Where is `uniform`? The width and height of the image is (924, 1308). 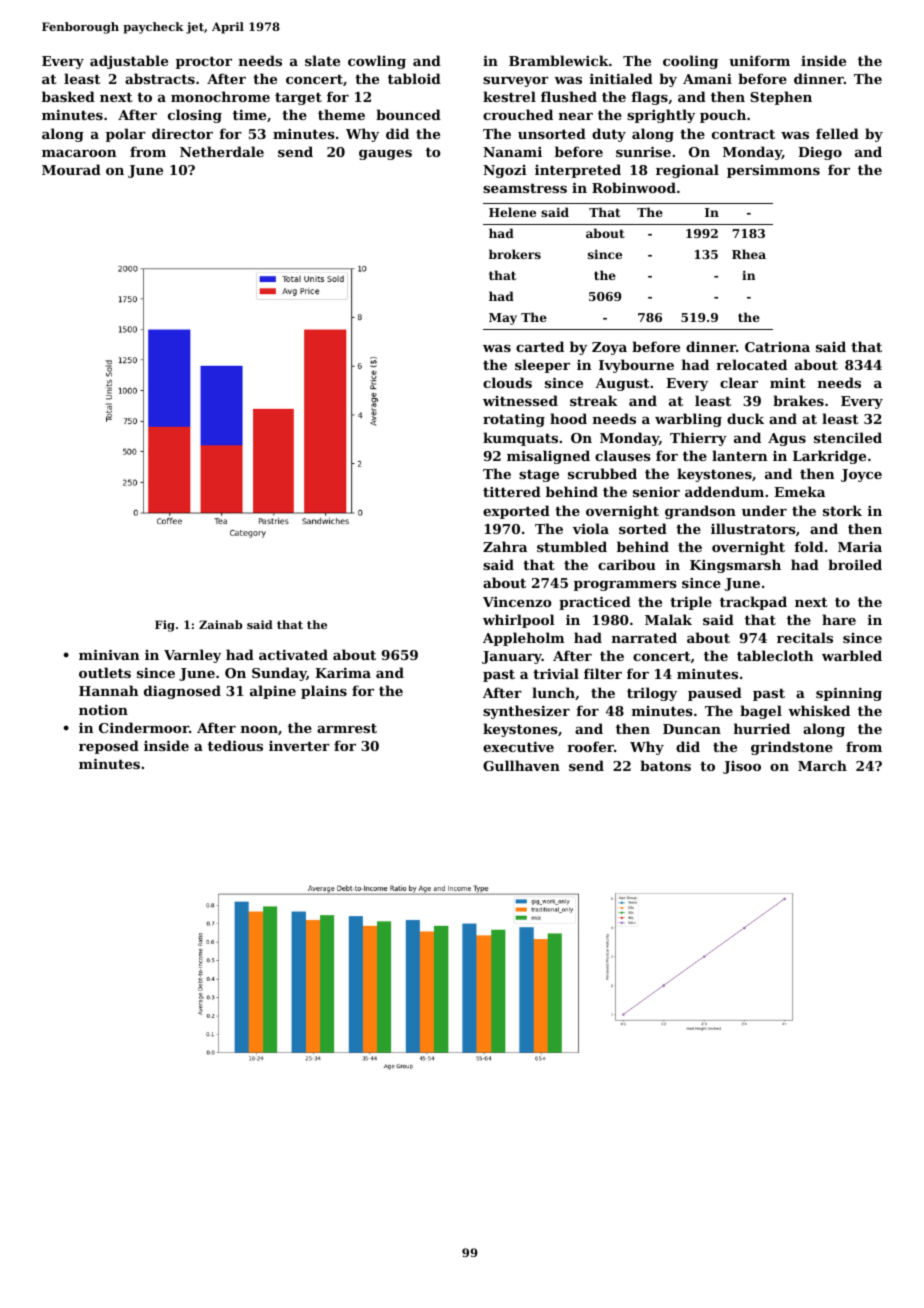
uniform is located at coordinates (759, 60).
